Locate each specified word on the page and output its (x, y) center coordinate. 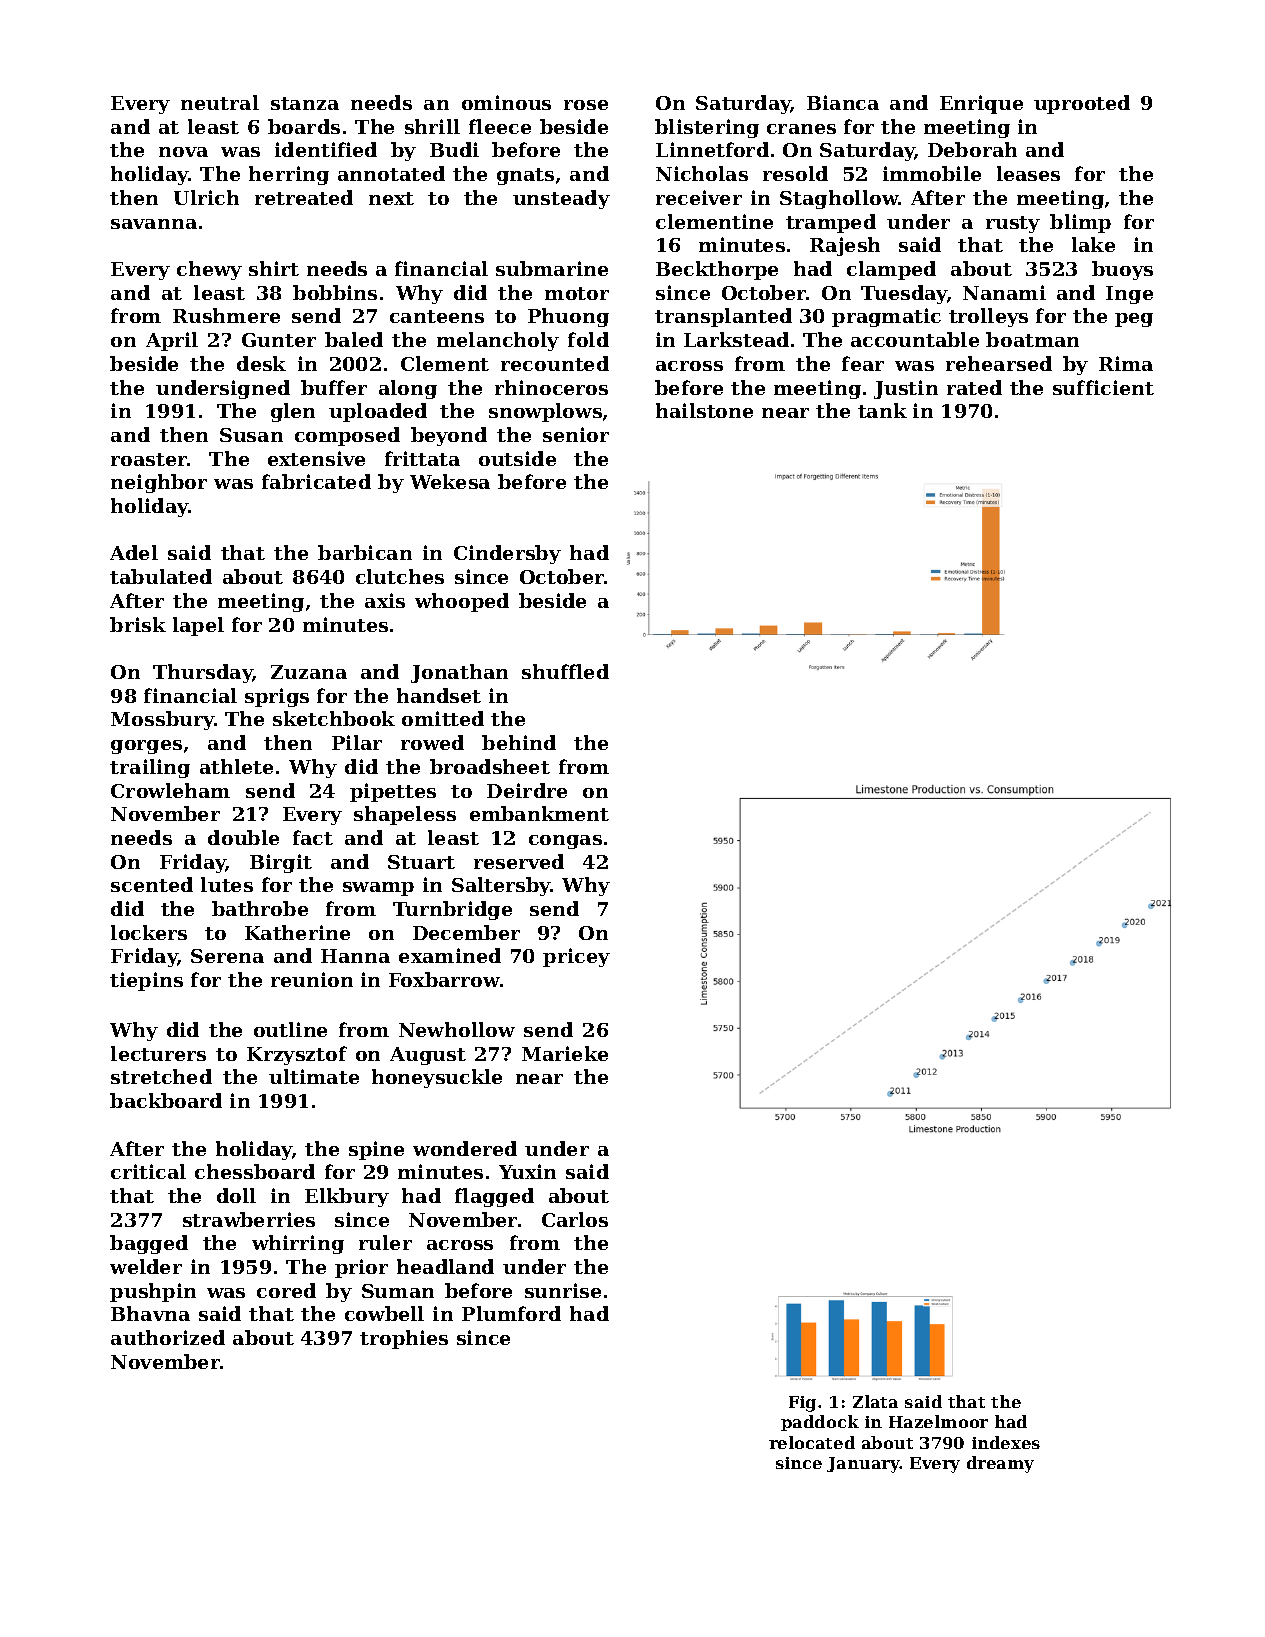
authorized (168, 1337)
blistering (707, 128)
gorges (146, 747)
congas (565, 842)
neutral (220, 102)
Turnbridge (452, 910)
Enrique (981, 104)
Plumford (511, 1313)
